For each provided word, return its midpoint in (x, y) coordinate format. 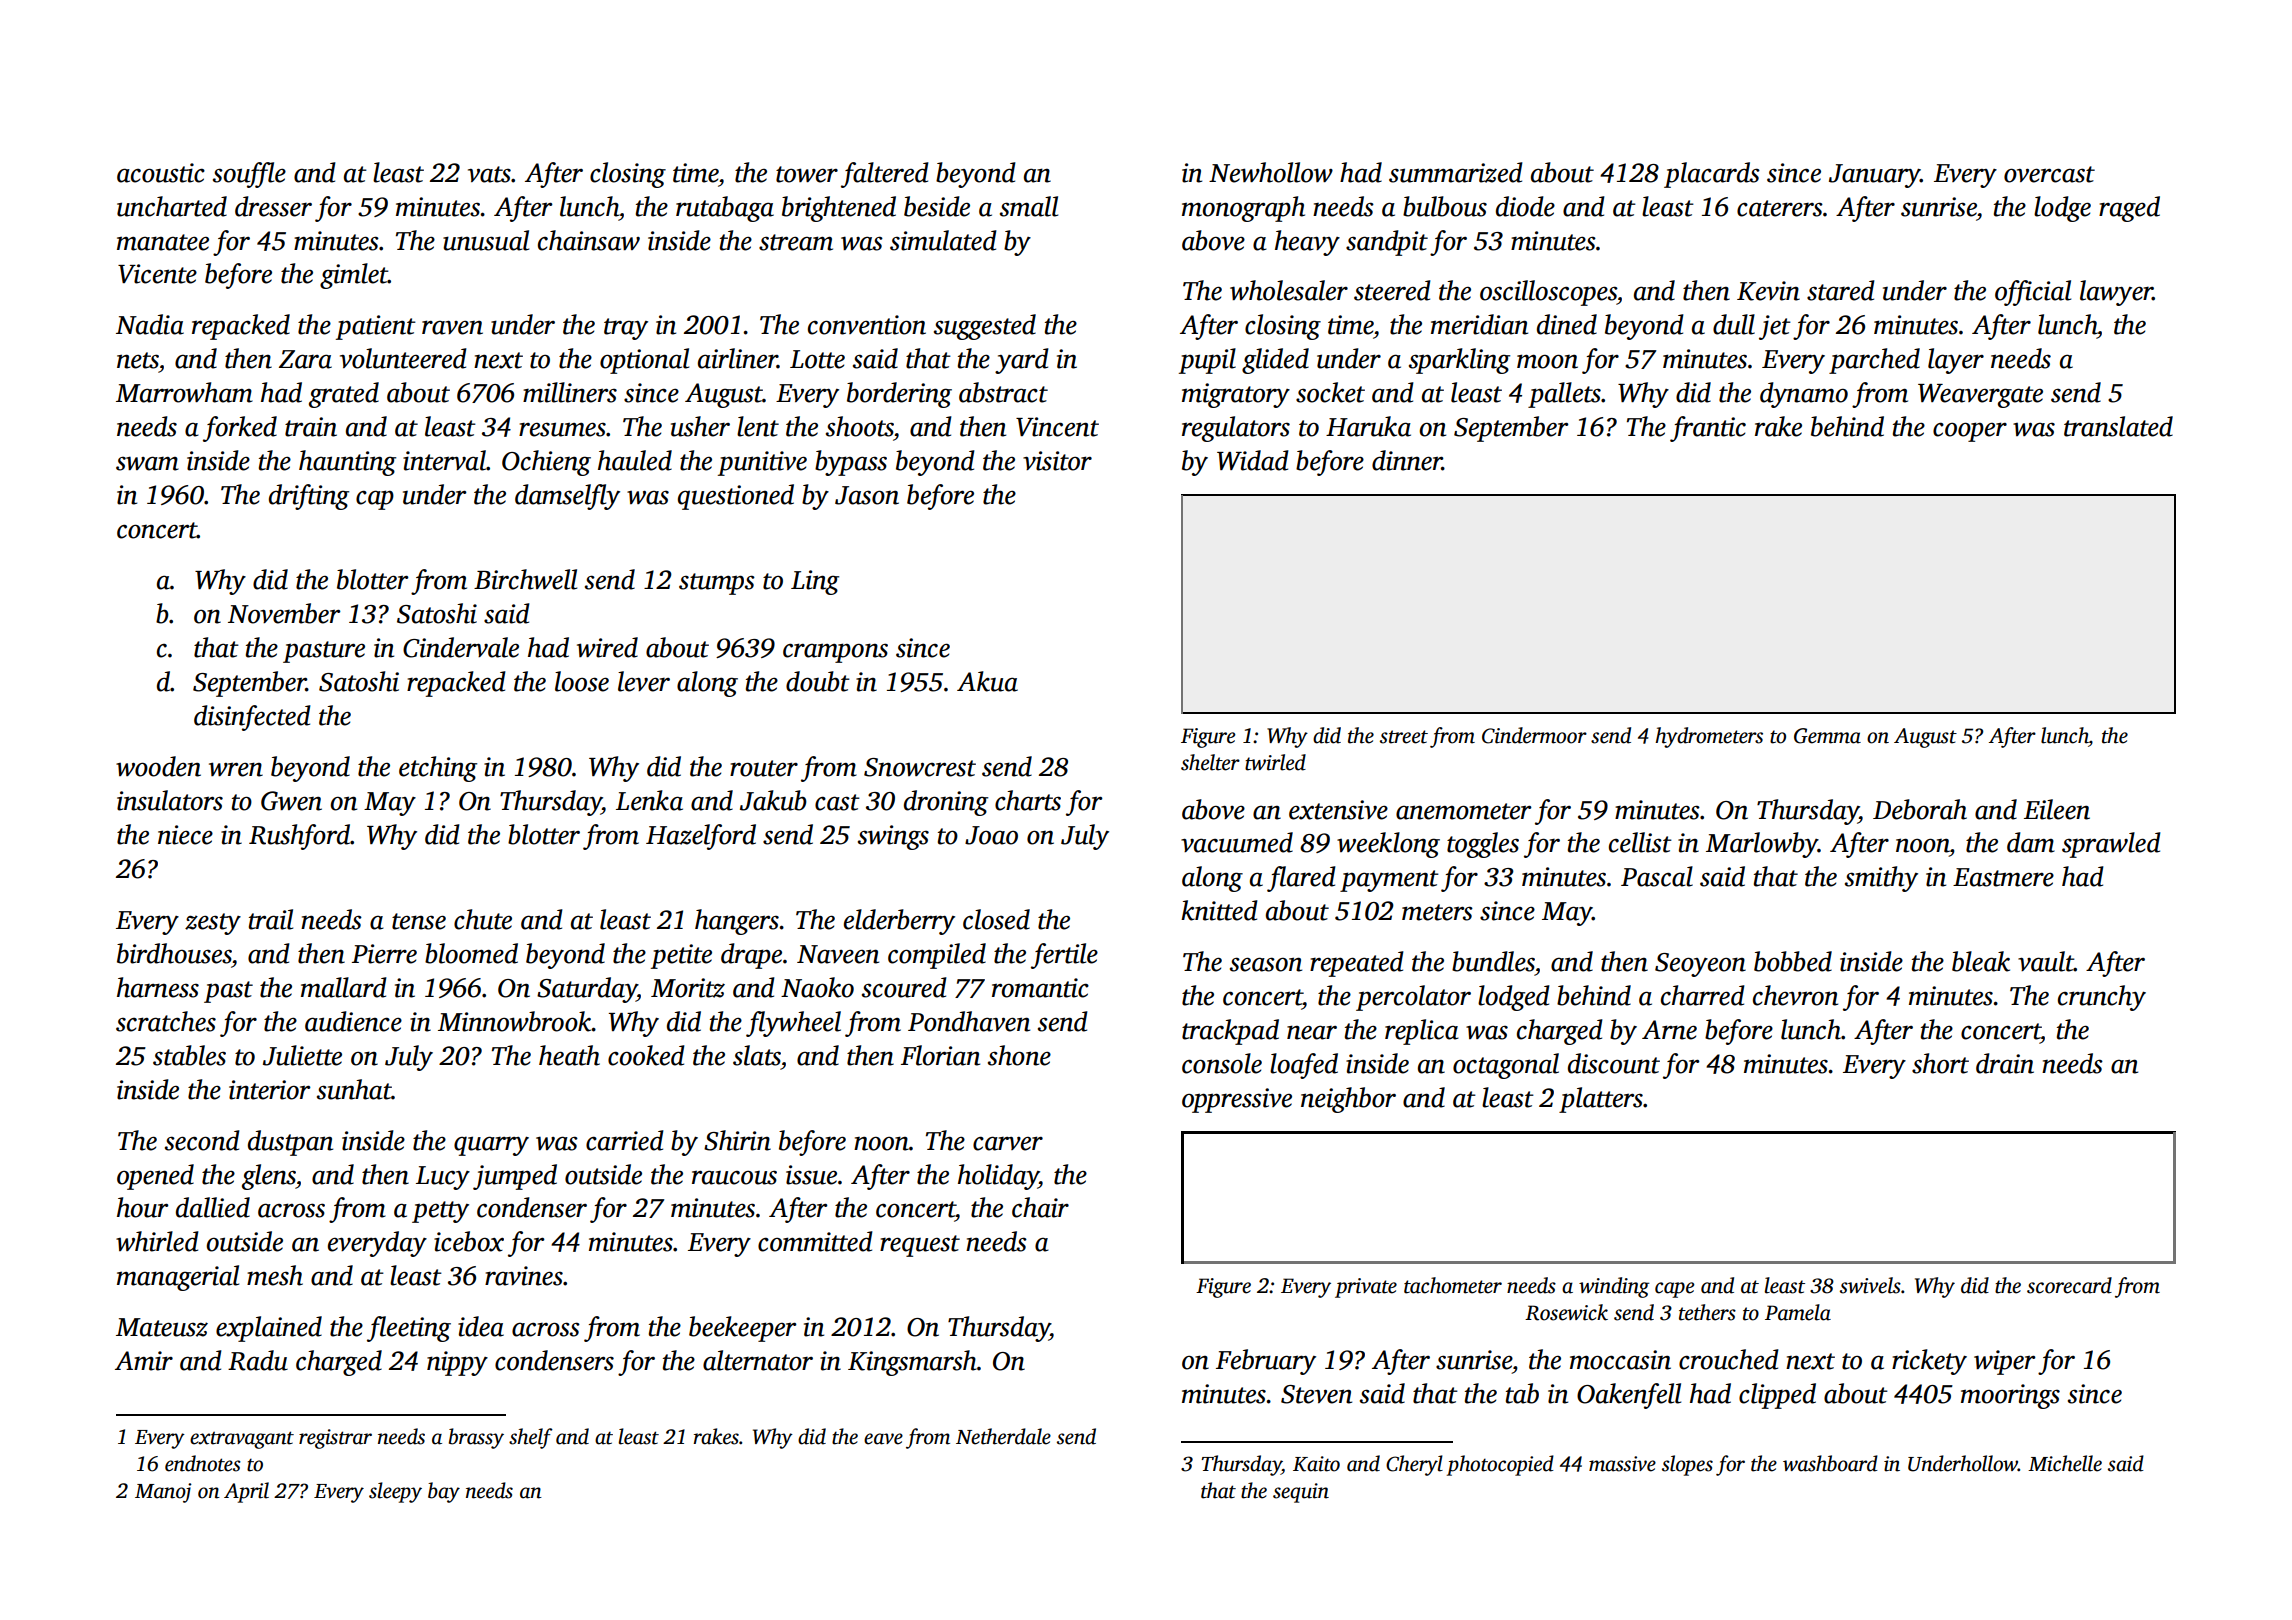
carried (624, 1140)
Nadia (150, 324)
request (920, 1246)
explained (269, 1329)
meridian (1479, 324)
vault (2046, 961)
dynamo (1804, 395)
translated (2118, 426)
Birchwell (525, 579)
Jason (867, 495)
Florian (940, 1055)
